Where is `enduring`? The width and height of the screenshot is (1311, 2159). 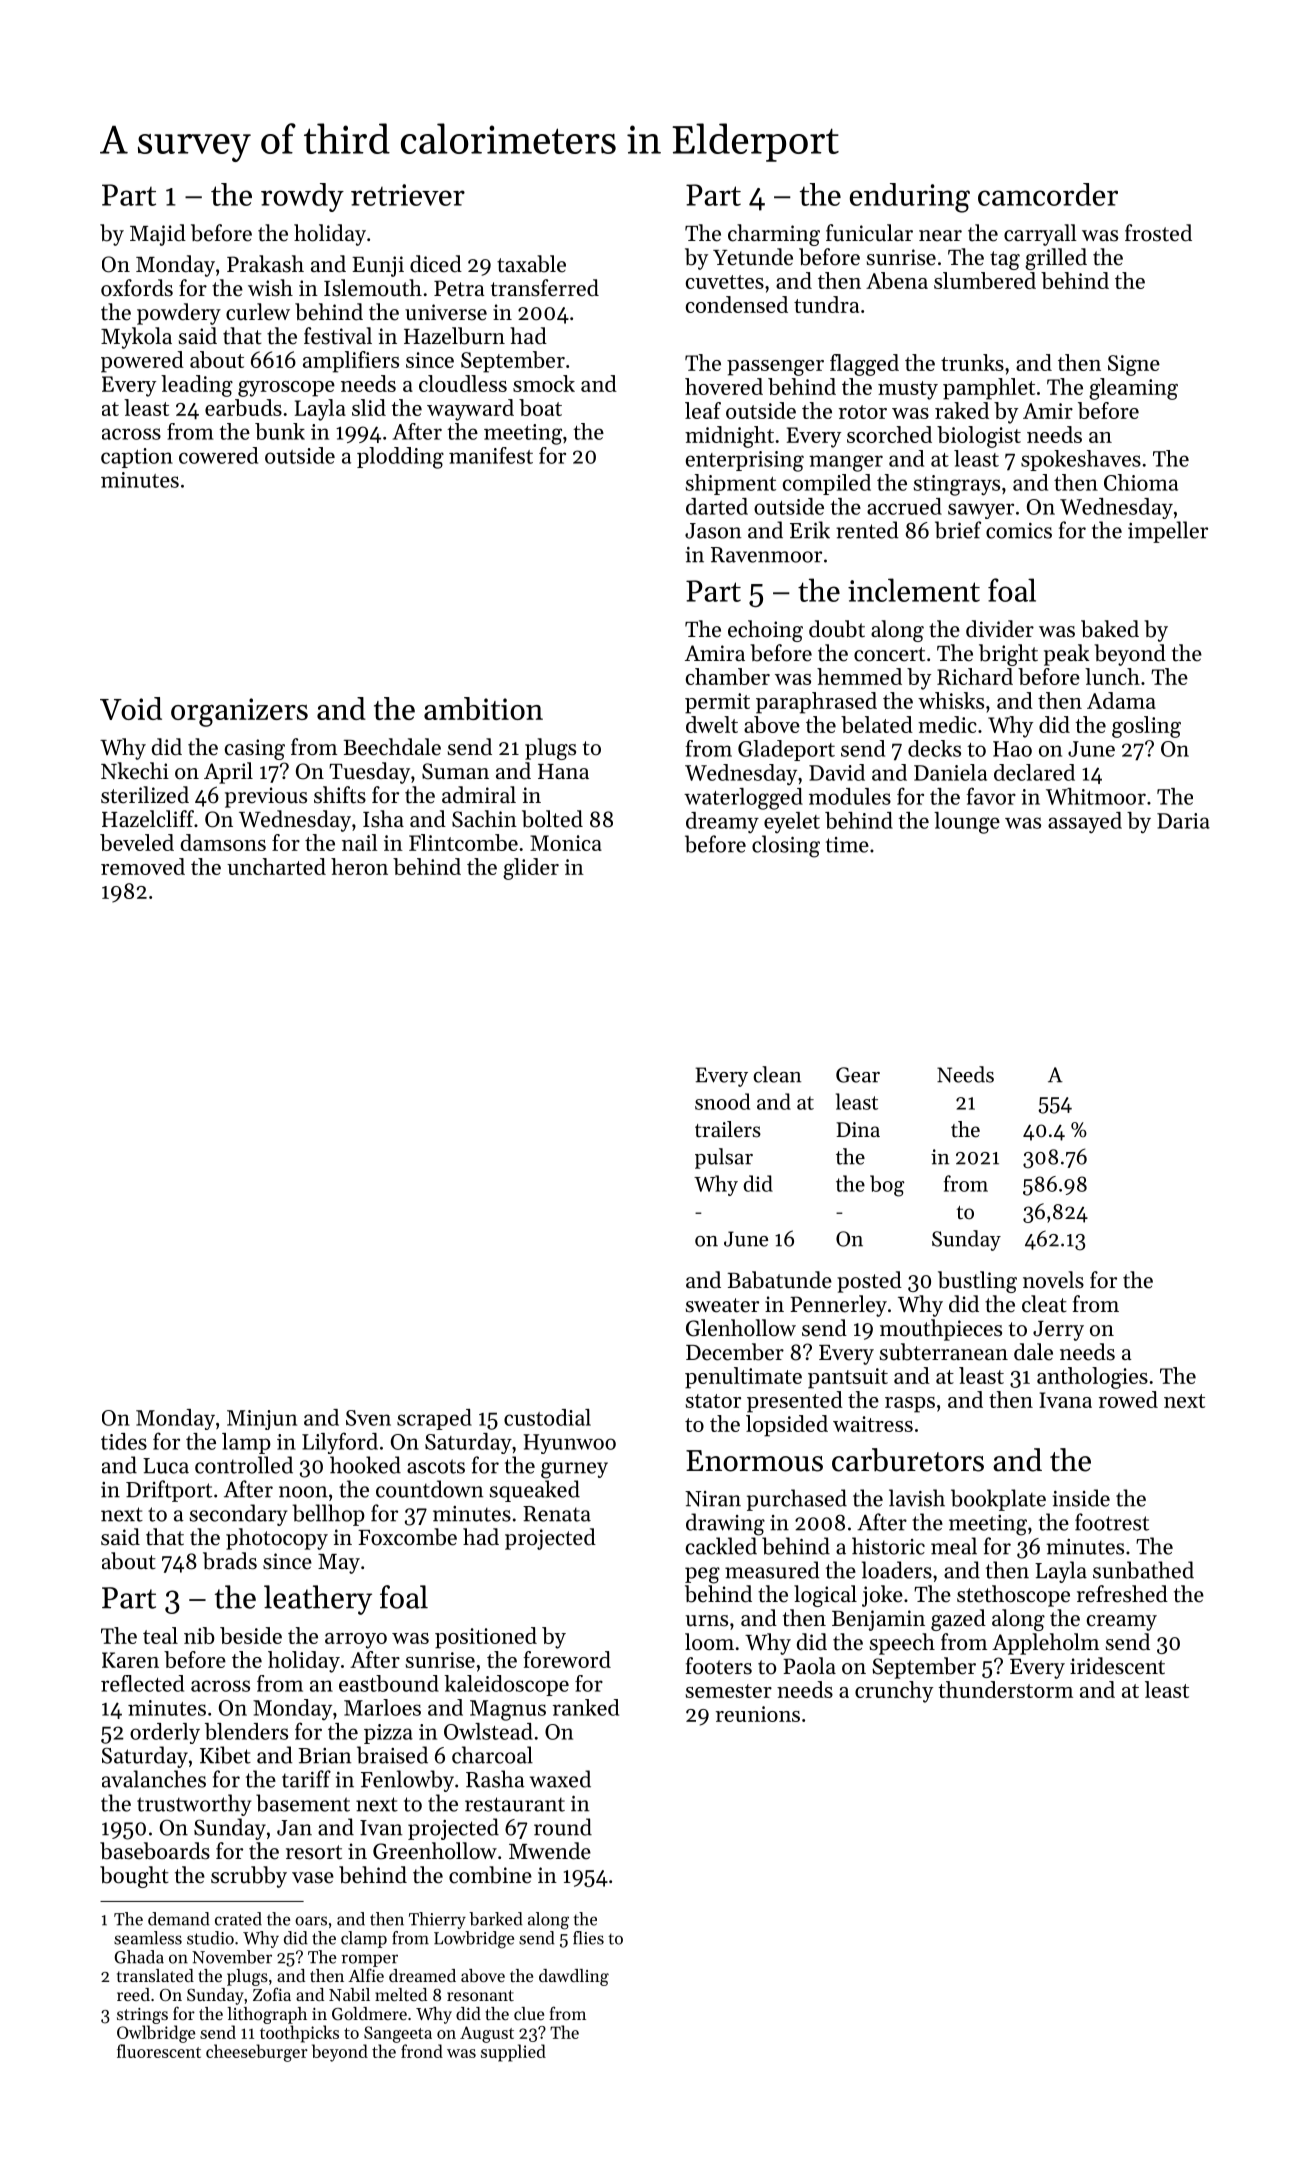
enduring is located at coordinates (910, 198).
